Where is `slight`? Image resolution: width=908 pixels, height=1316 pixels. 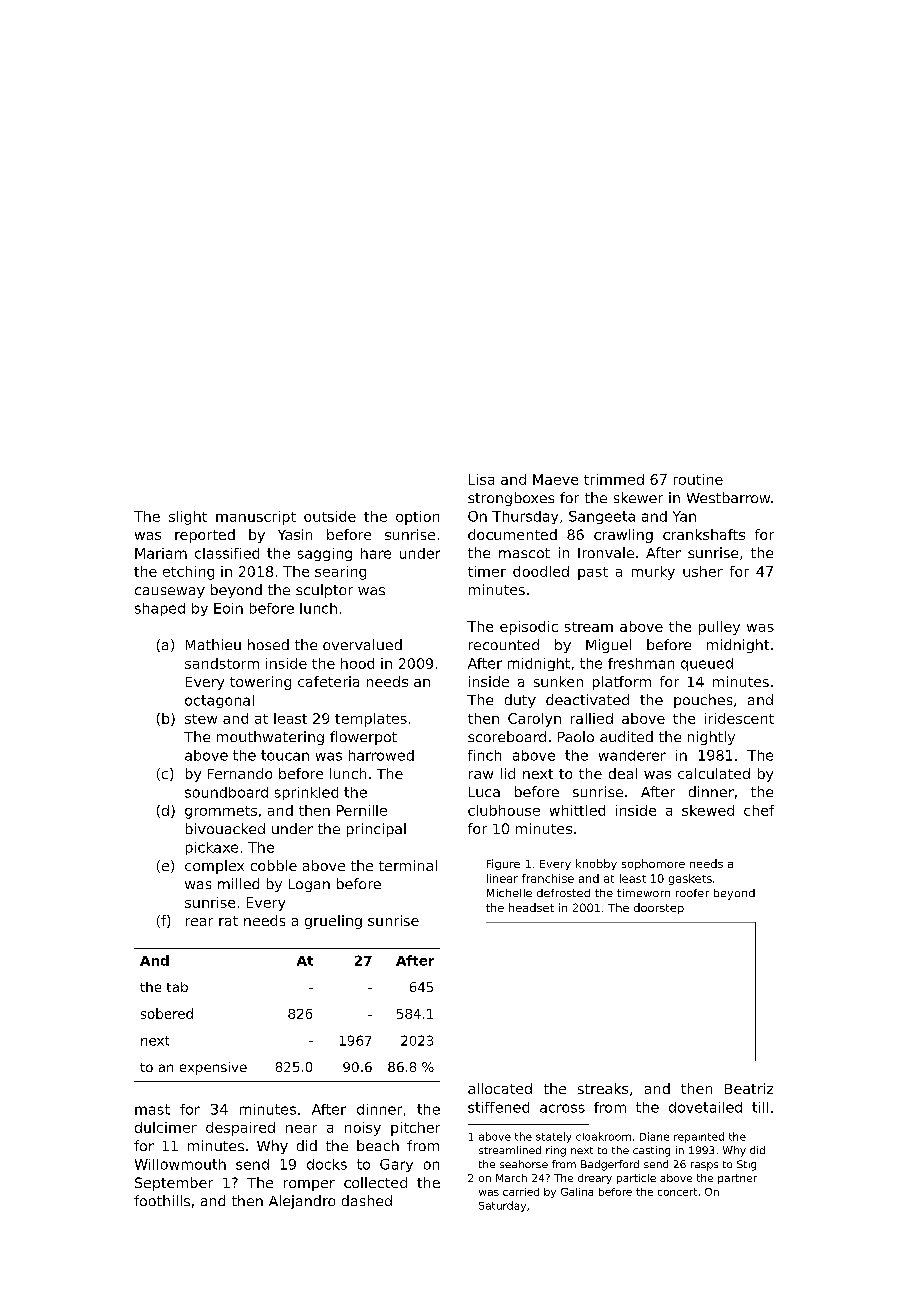
slight is located at coordinates (188, 518).
